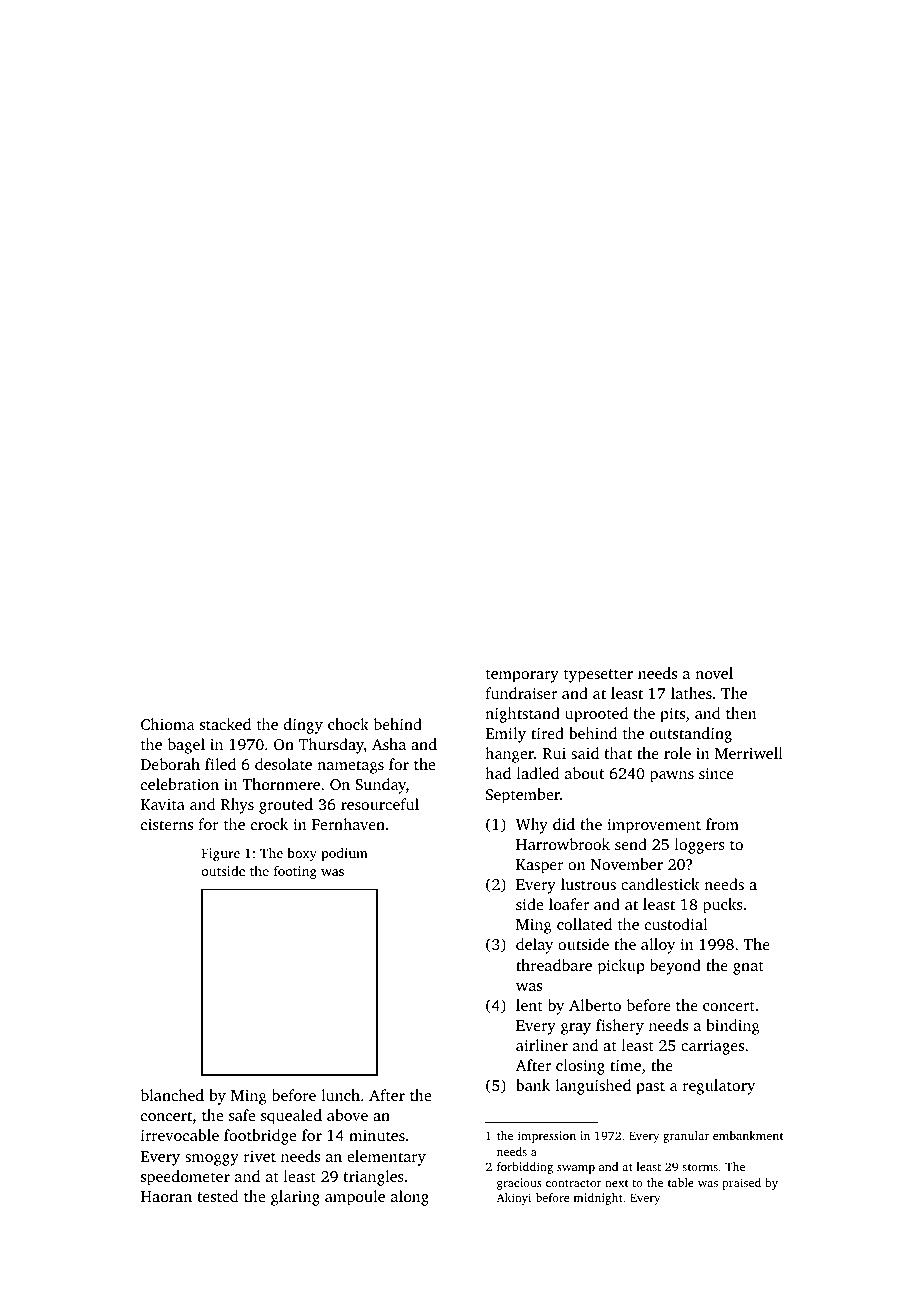 The width and height of the screenshot is (924, 1311). I want to click on dingy, so click(303, 726).
